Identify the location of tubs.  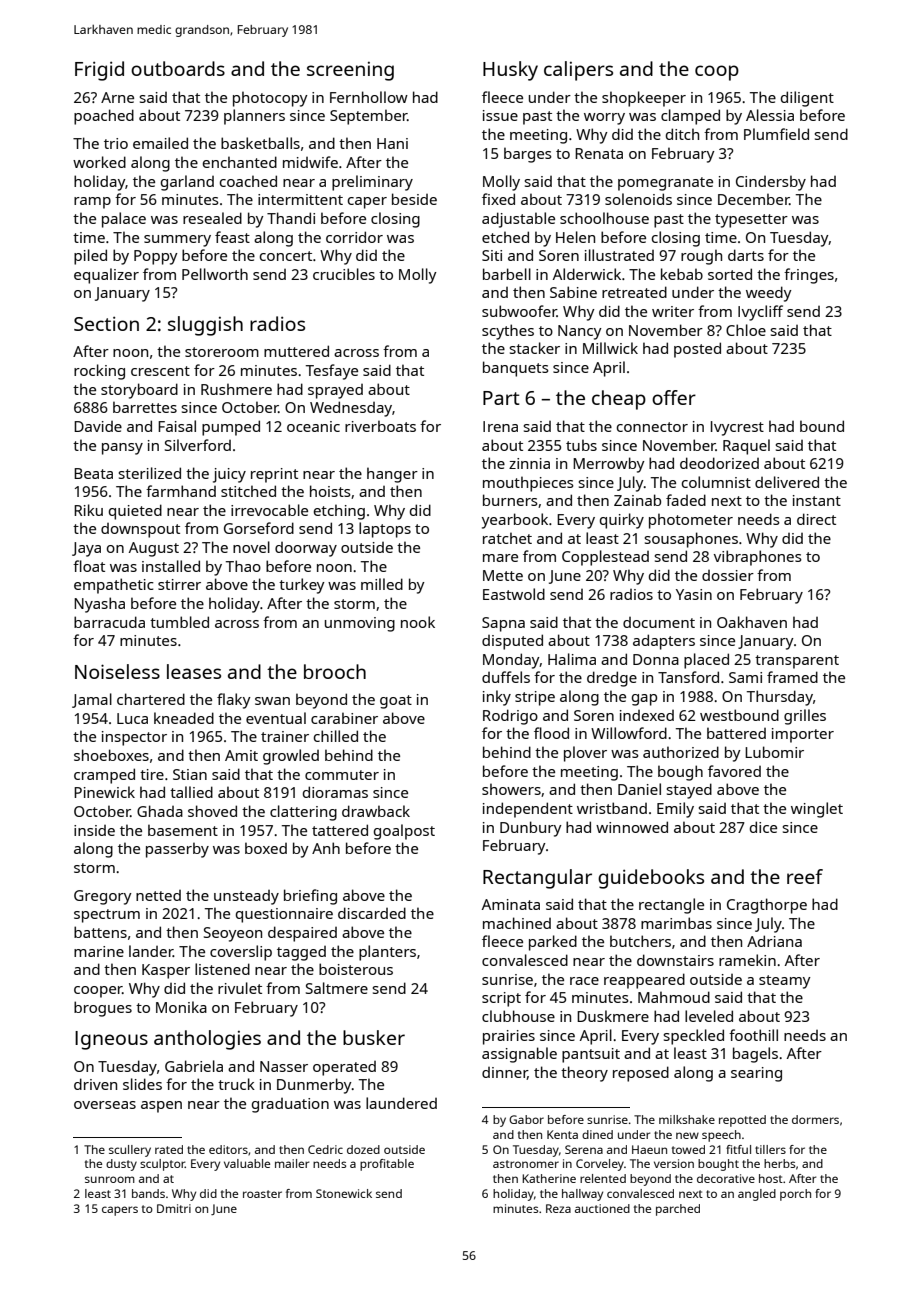
(581, 445).
